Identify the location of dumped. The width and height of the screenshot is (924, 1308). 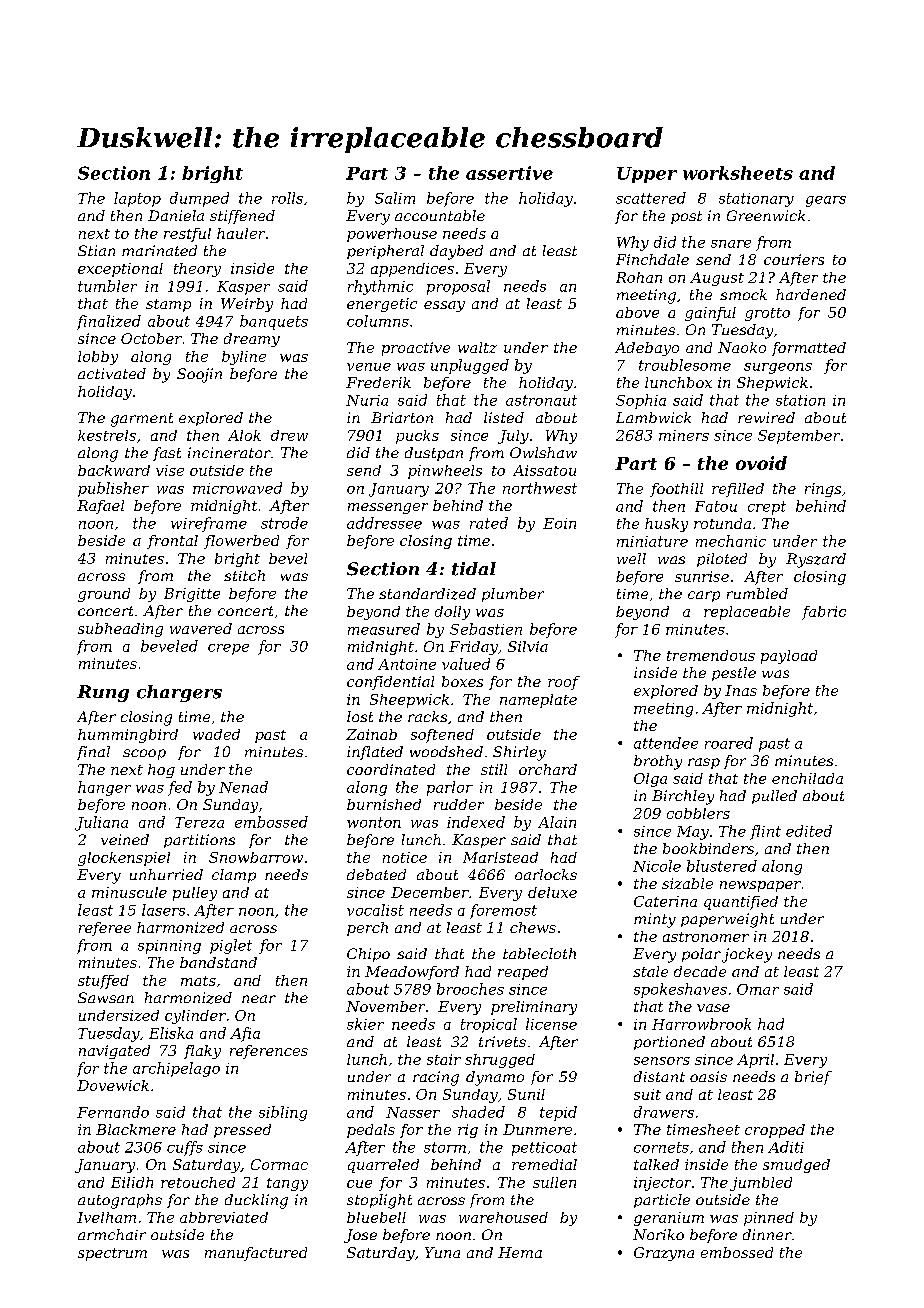
(199, 199).
